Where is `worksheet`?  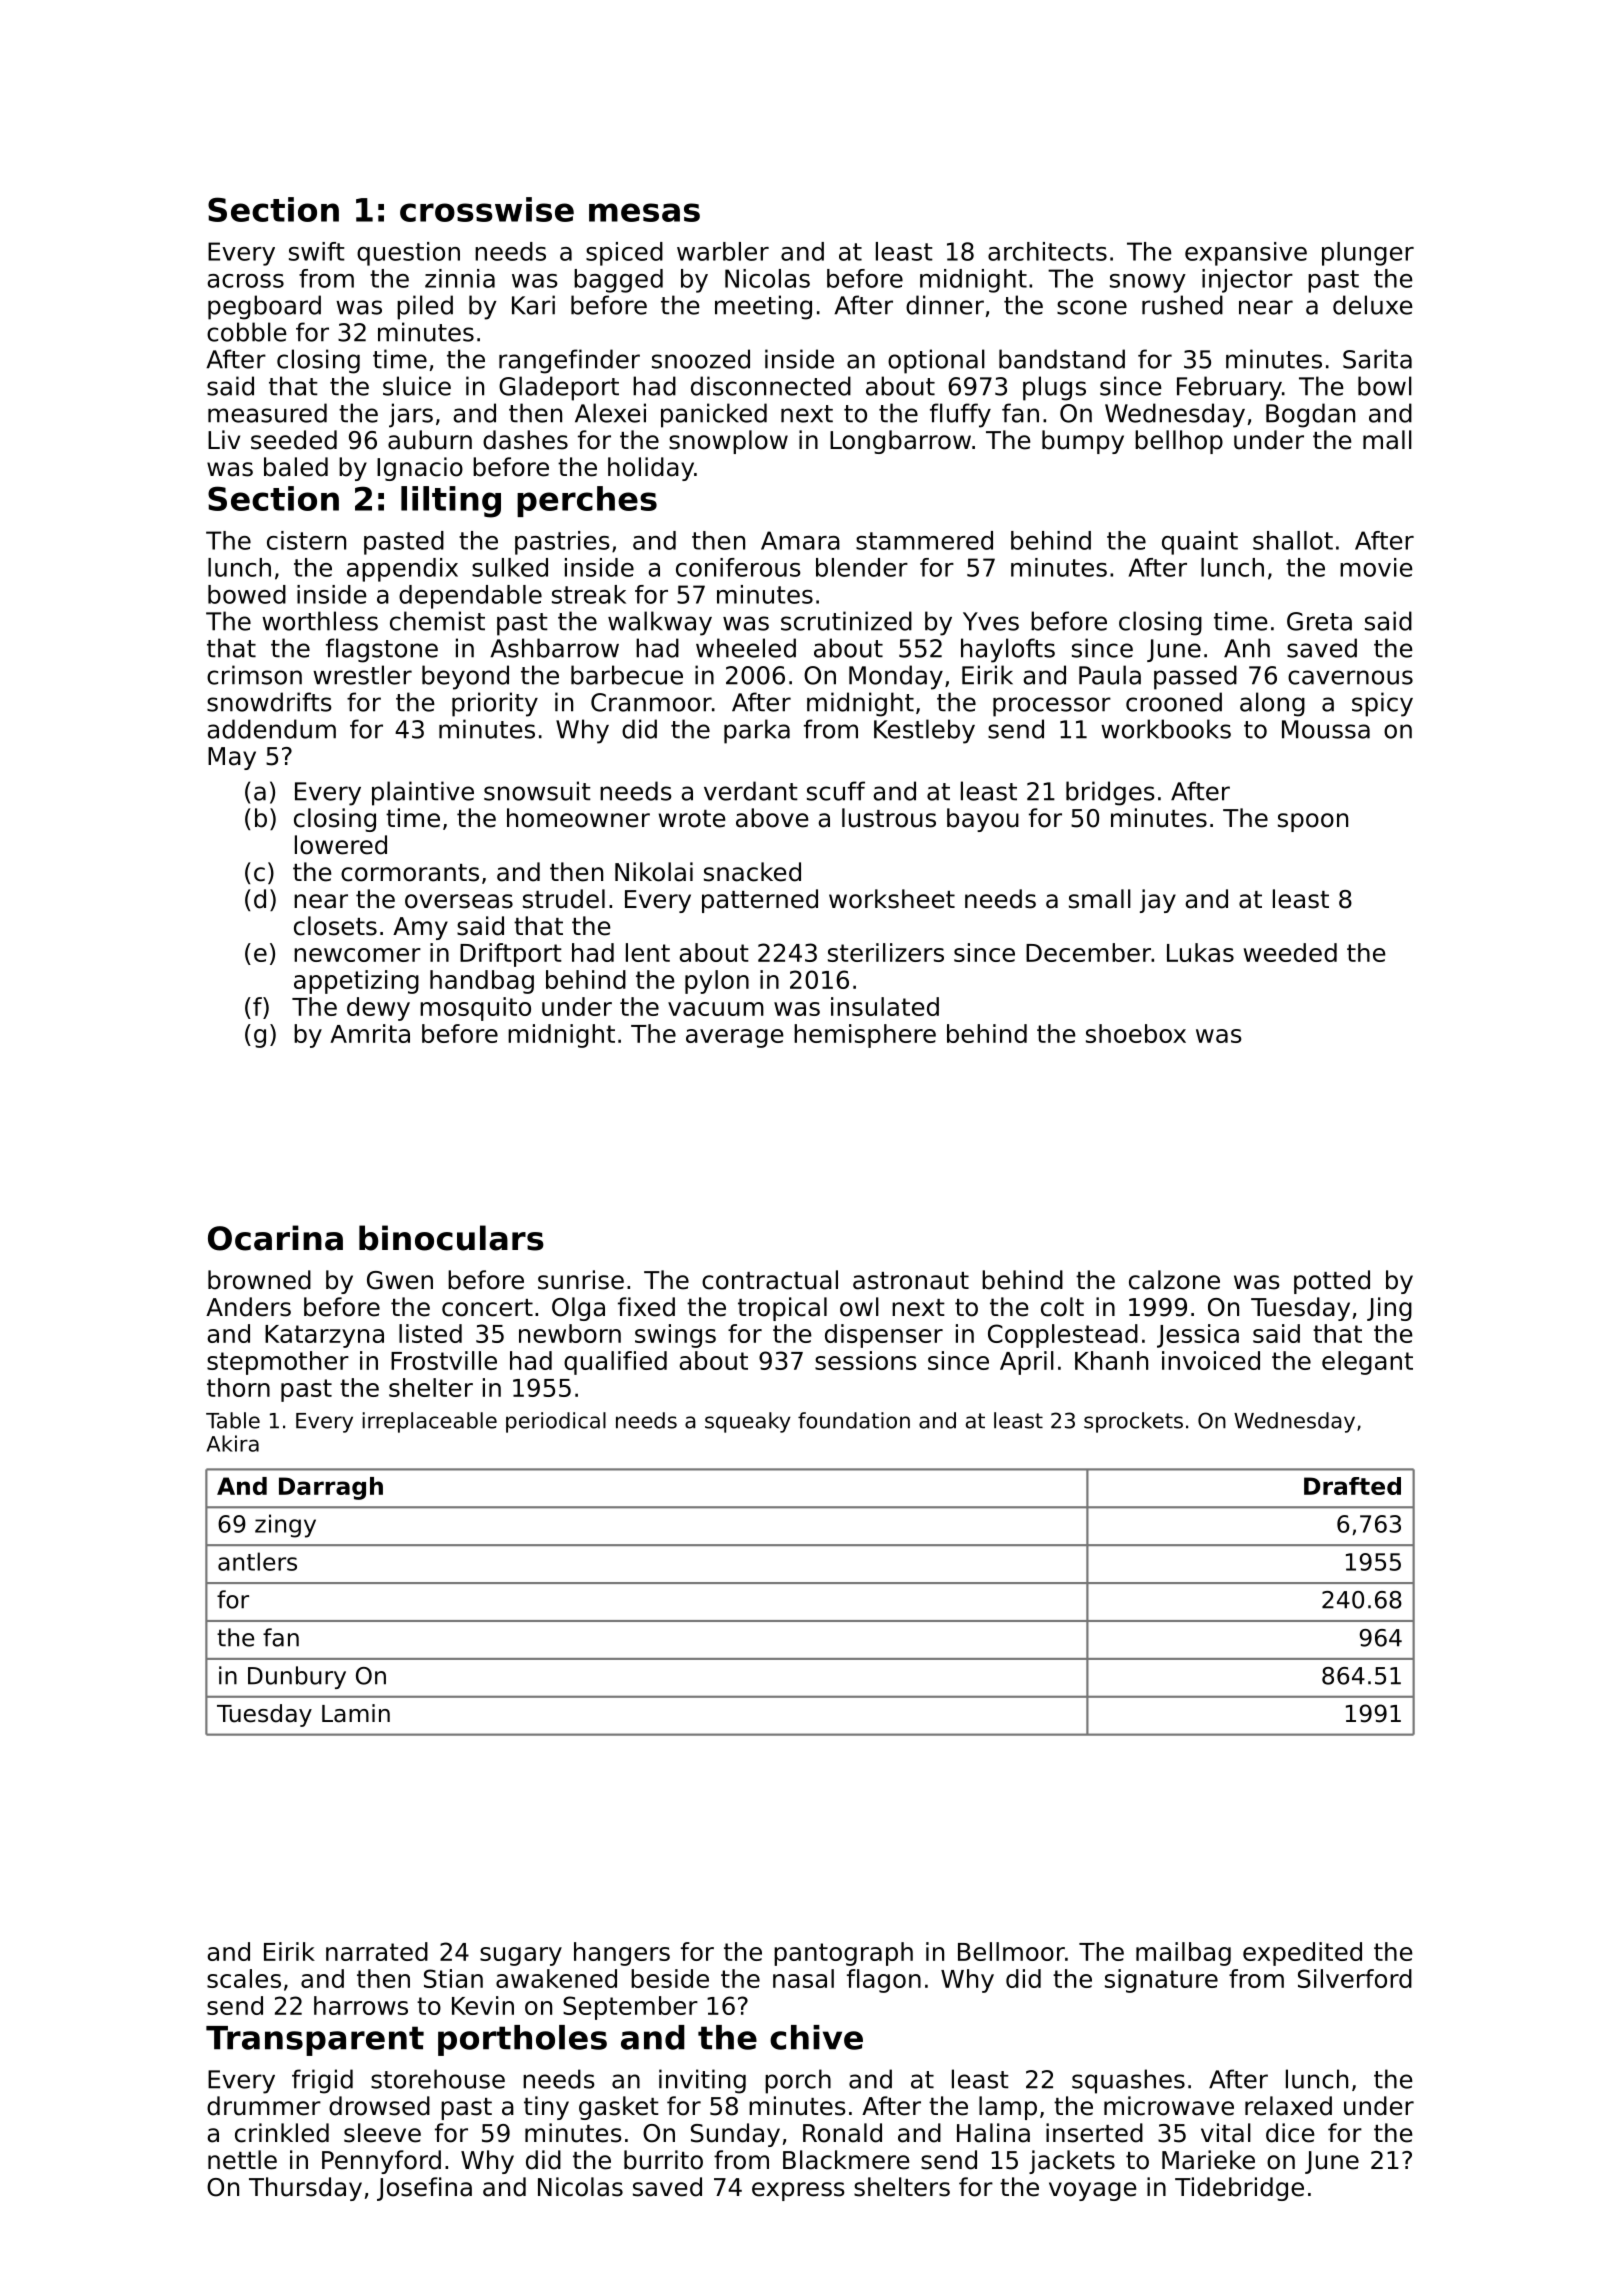
worksheet is located at coordinates (892, 899).
